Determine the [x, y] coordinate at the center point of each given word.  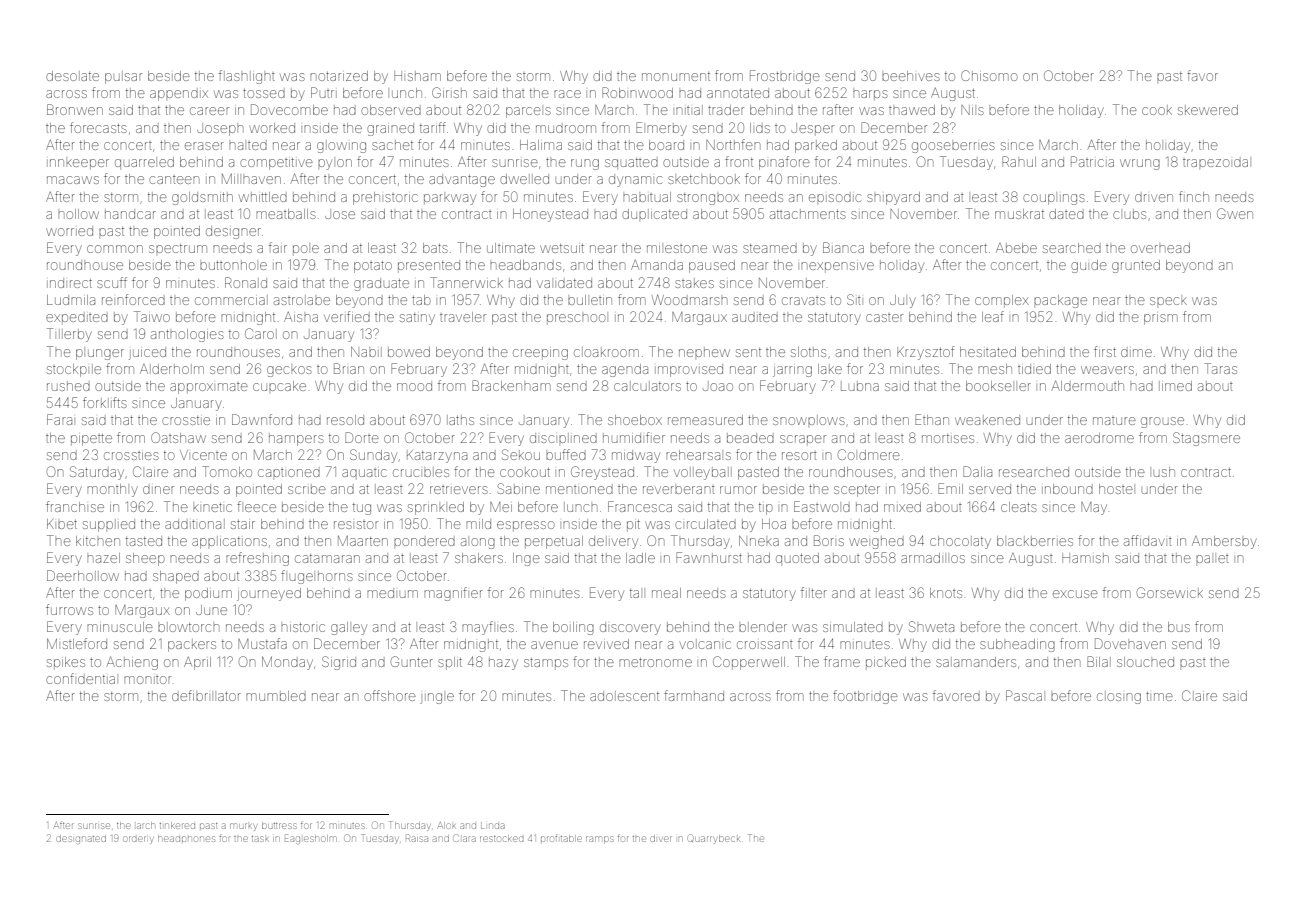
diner [158, 490]
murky [243, 827]
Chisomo [989, 75]
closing [1119, 697]
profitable [561, 838]
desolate [72, 76]
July [903, 301]
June [211, 610]
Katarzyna [437, 456]
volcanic [705, 644]
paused [712, 266]
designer [233, 232]
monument [676, 76]
